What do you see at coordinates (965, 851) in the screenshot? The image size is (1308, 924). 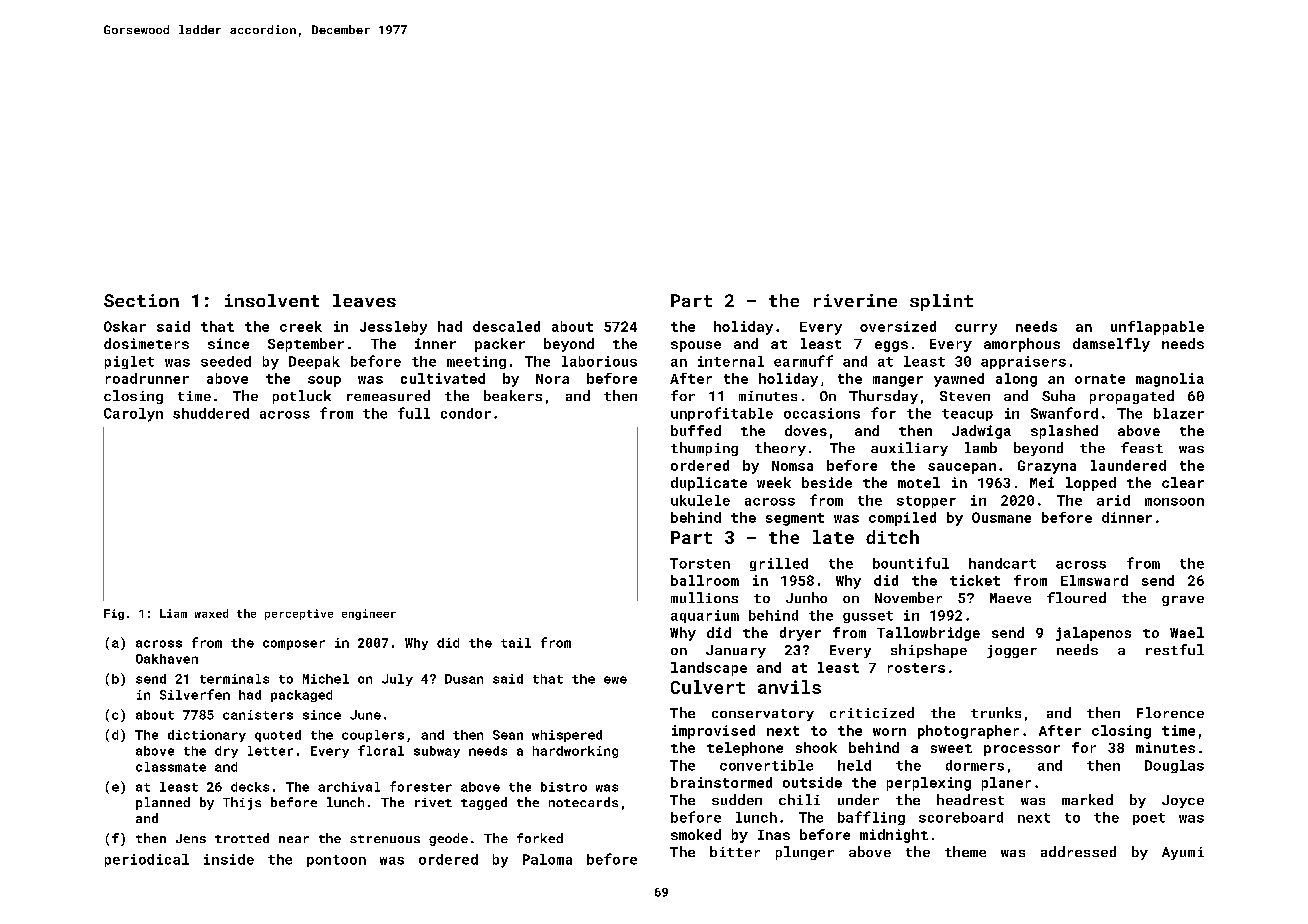 I see `theme` at bounding box center [965, 851].
